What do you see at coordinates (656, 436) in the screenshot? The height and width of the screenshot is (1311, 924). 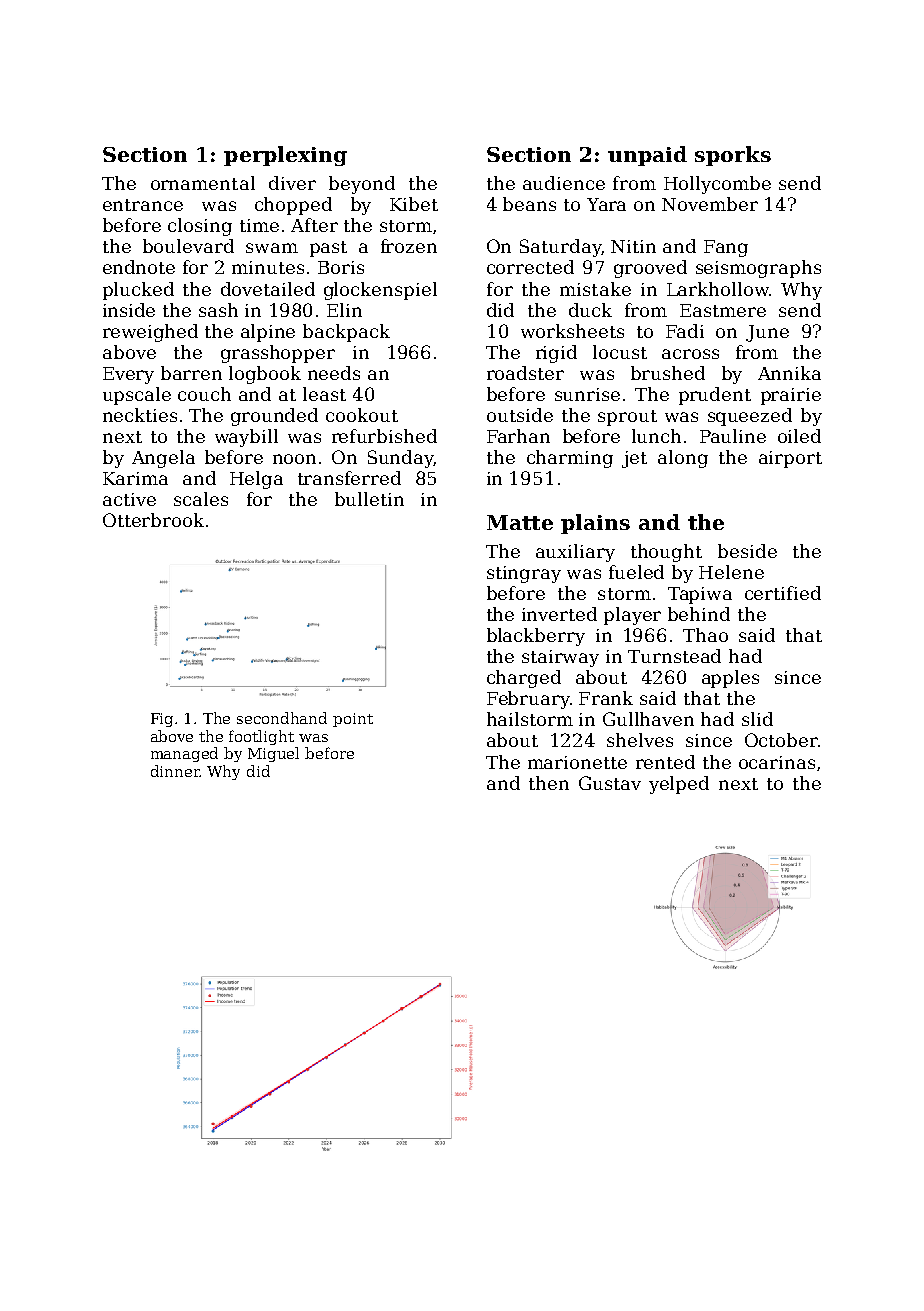 I see `lunch` at bounding box center [656, 436].
